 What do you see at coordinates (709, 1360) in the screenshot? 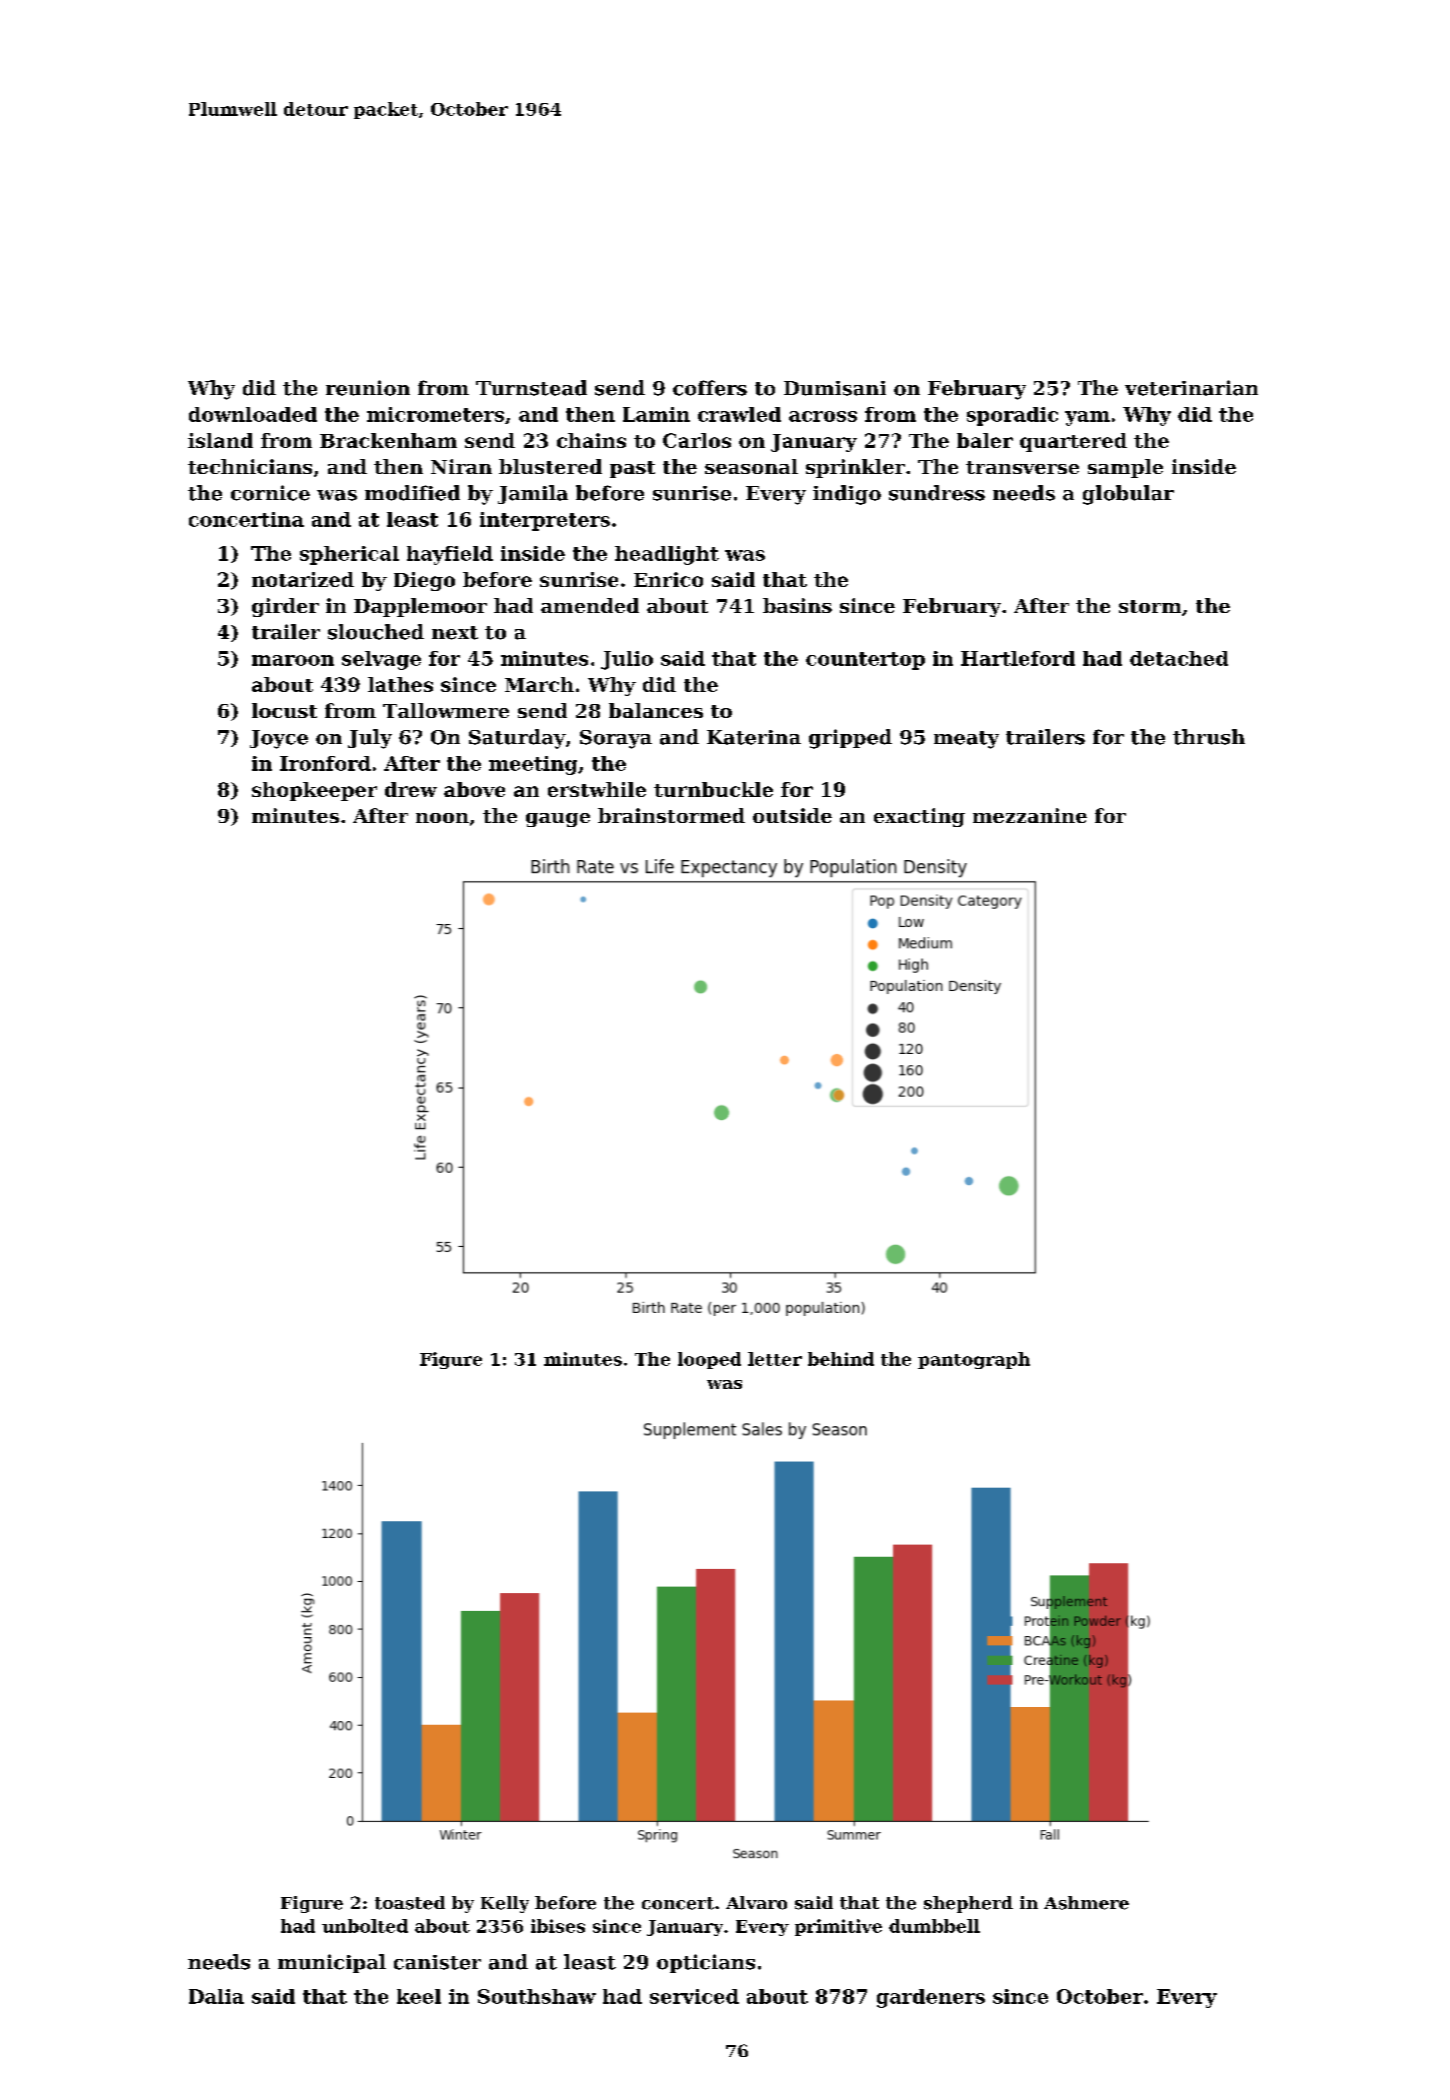
I see `looped` at bounding box center [709, 1360].
